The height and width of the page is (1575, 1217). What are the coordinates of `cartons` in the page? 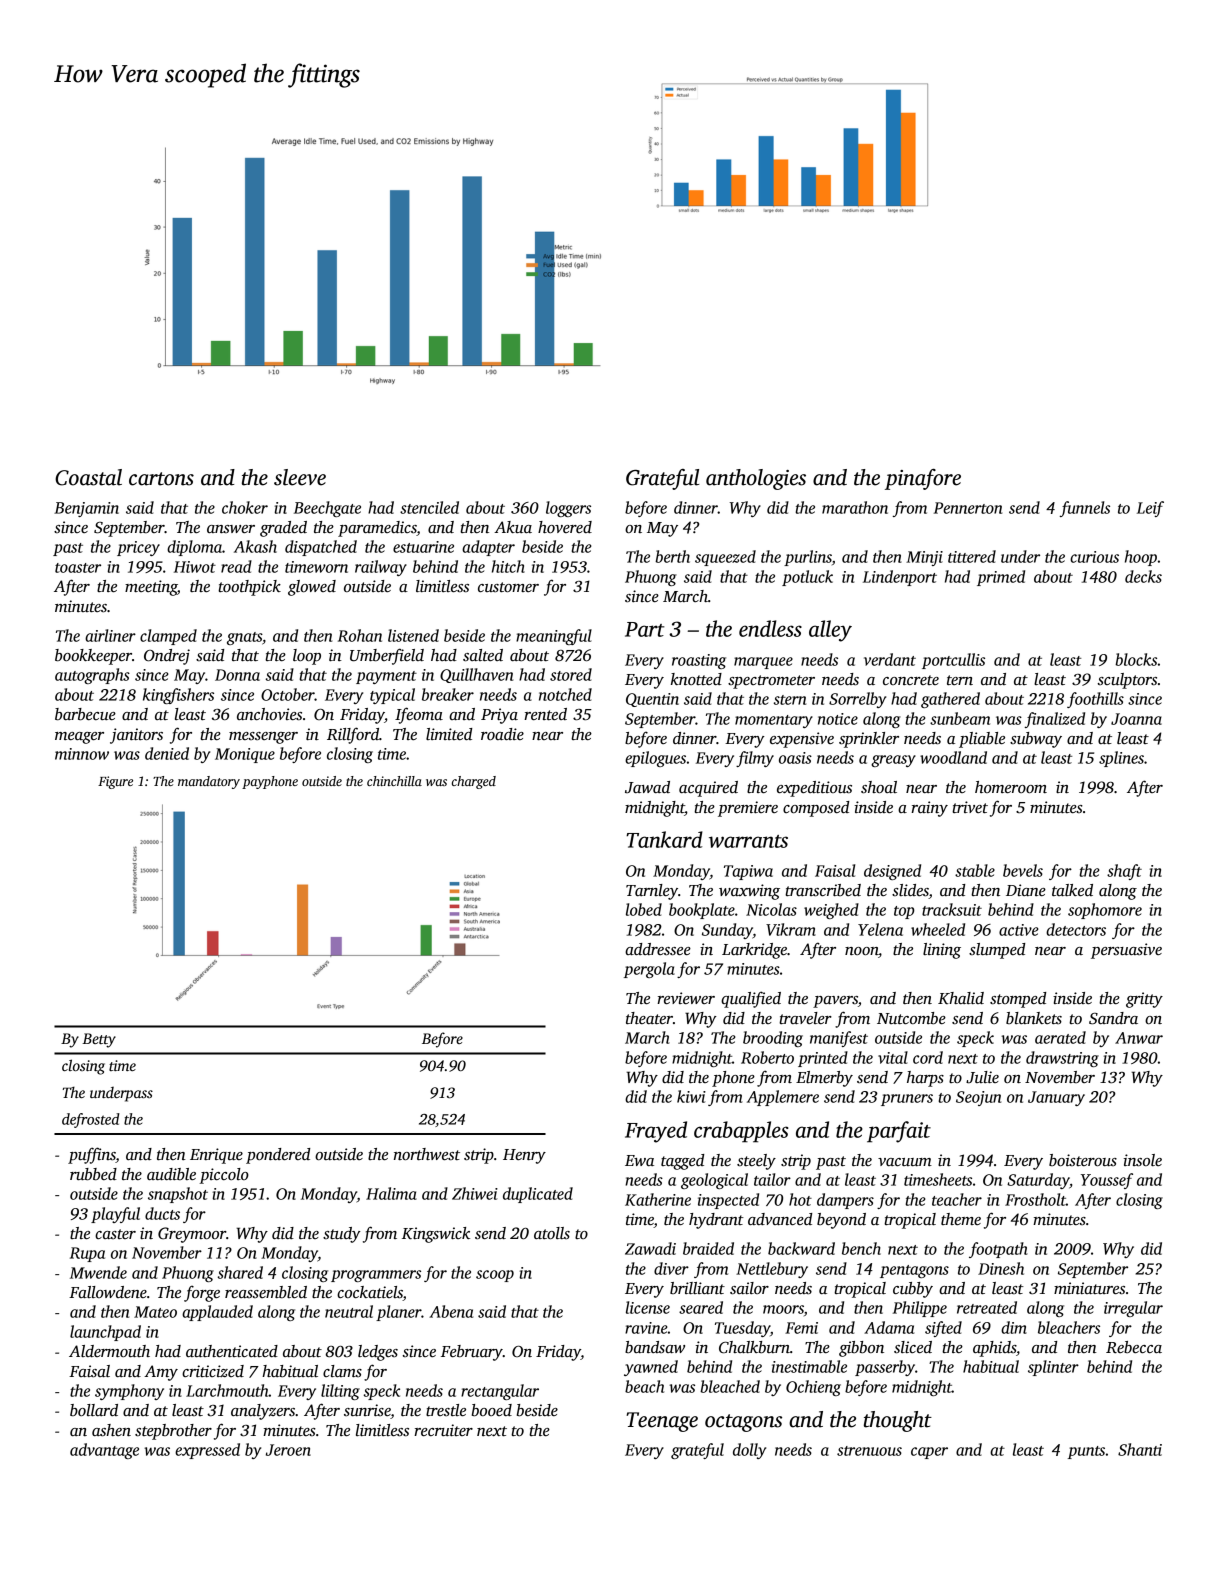 It's located at (161, 479).
